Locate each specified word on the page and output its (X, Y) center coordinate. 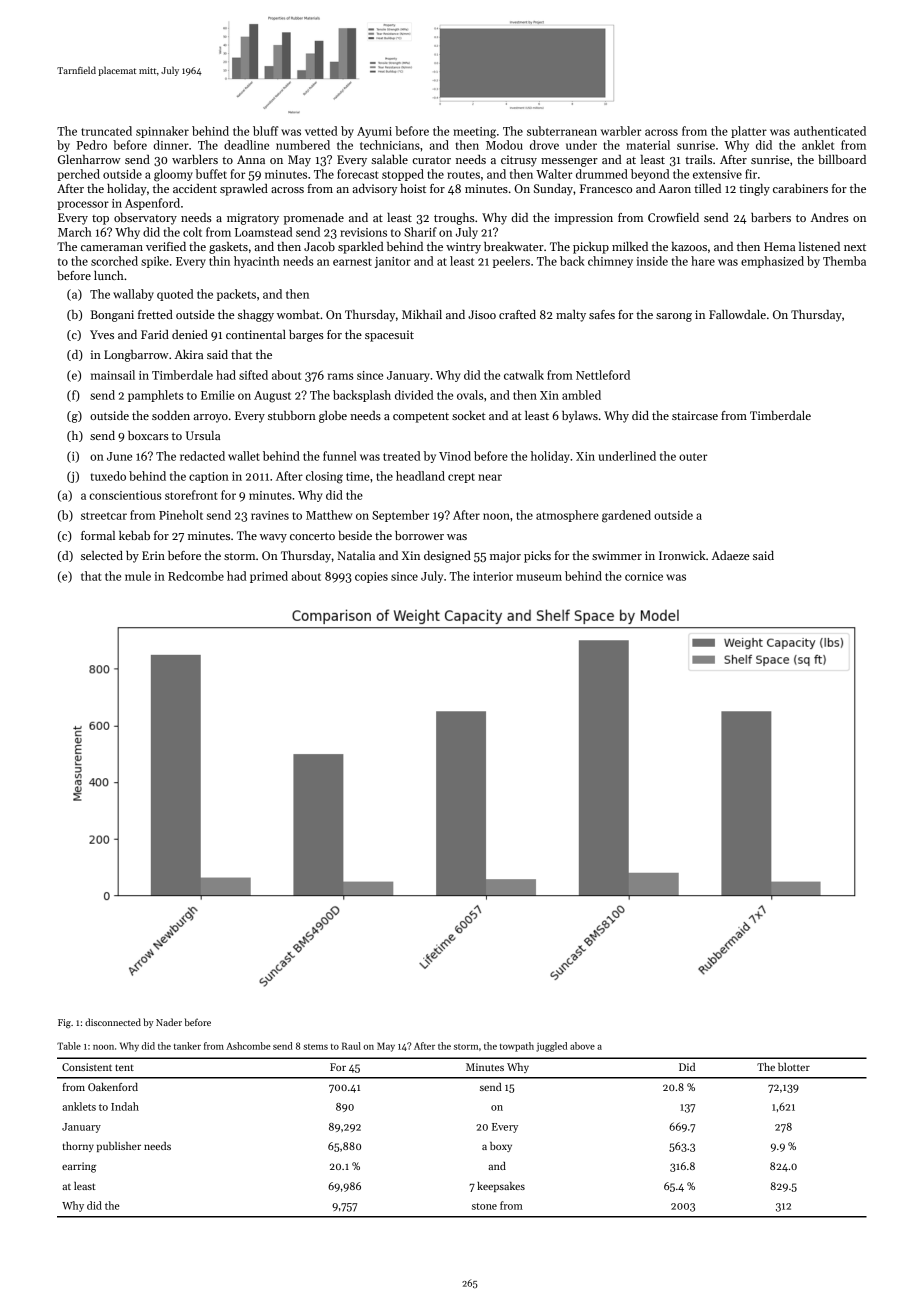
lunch (109, 275)
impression (583, 219)
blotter (794, 1067)
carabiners (800, 188)
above (582, 1046)
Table (69, 1046)
